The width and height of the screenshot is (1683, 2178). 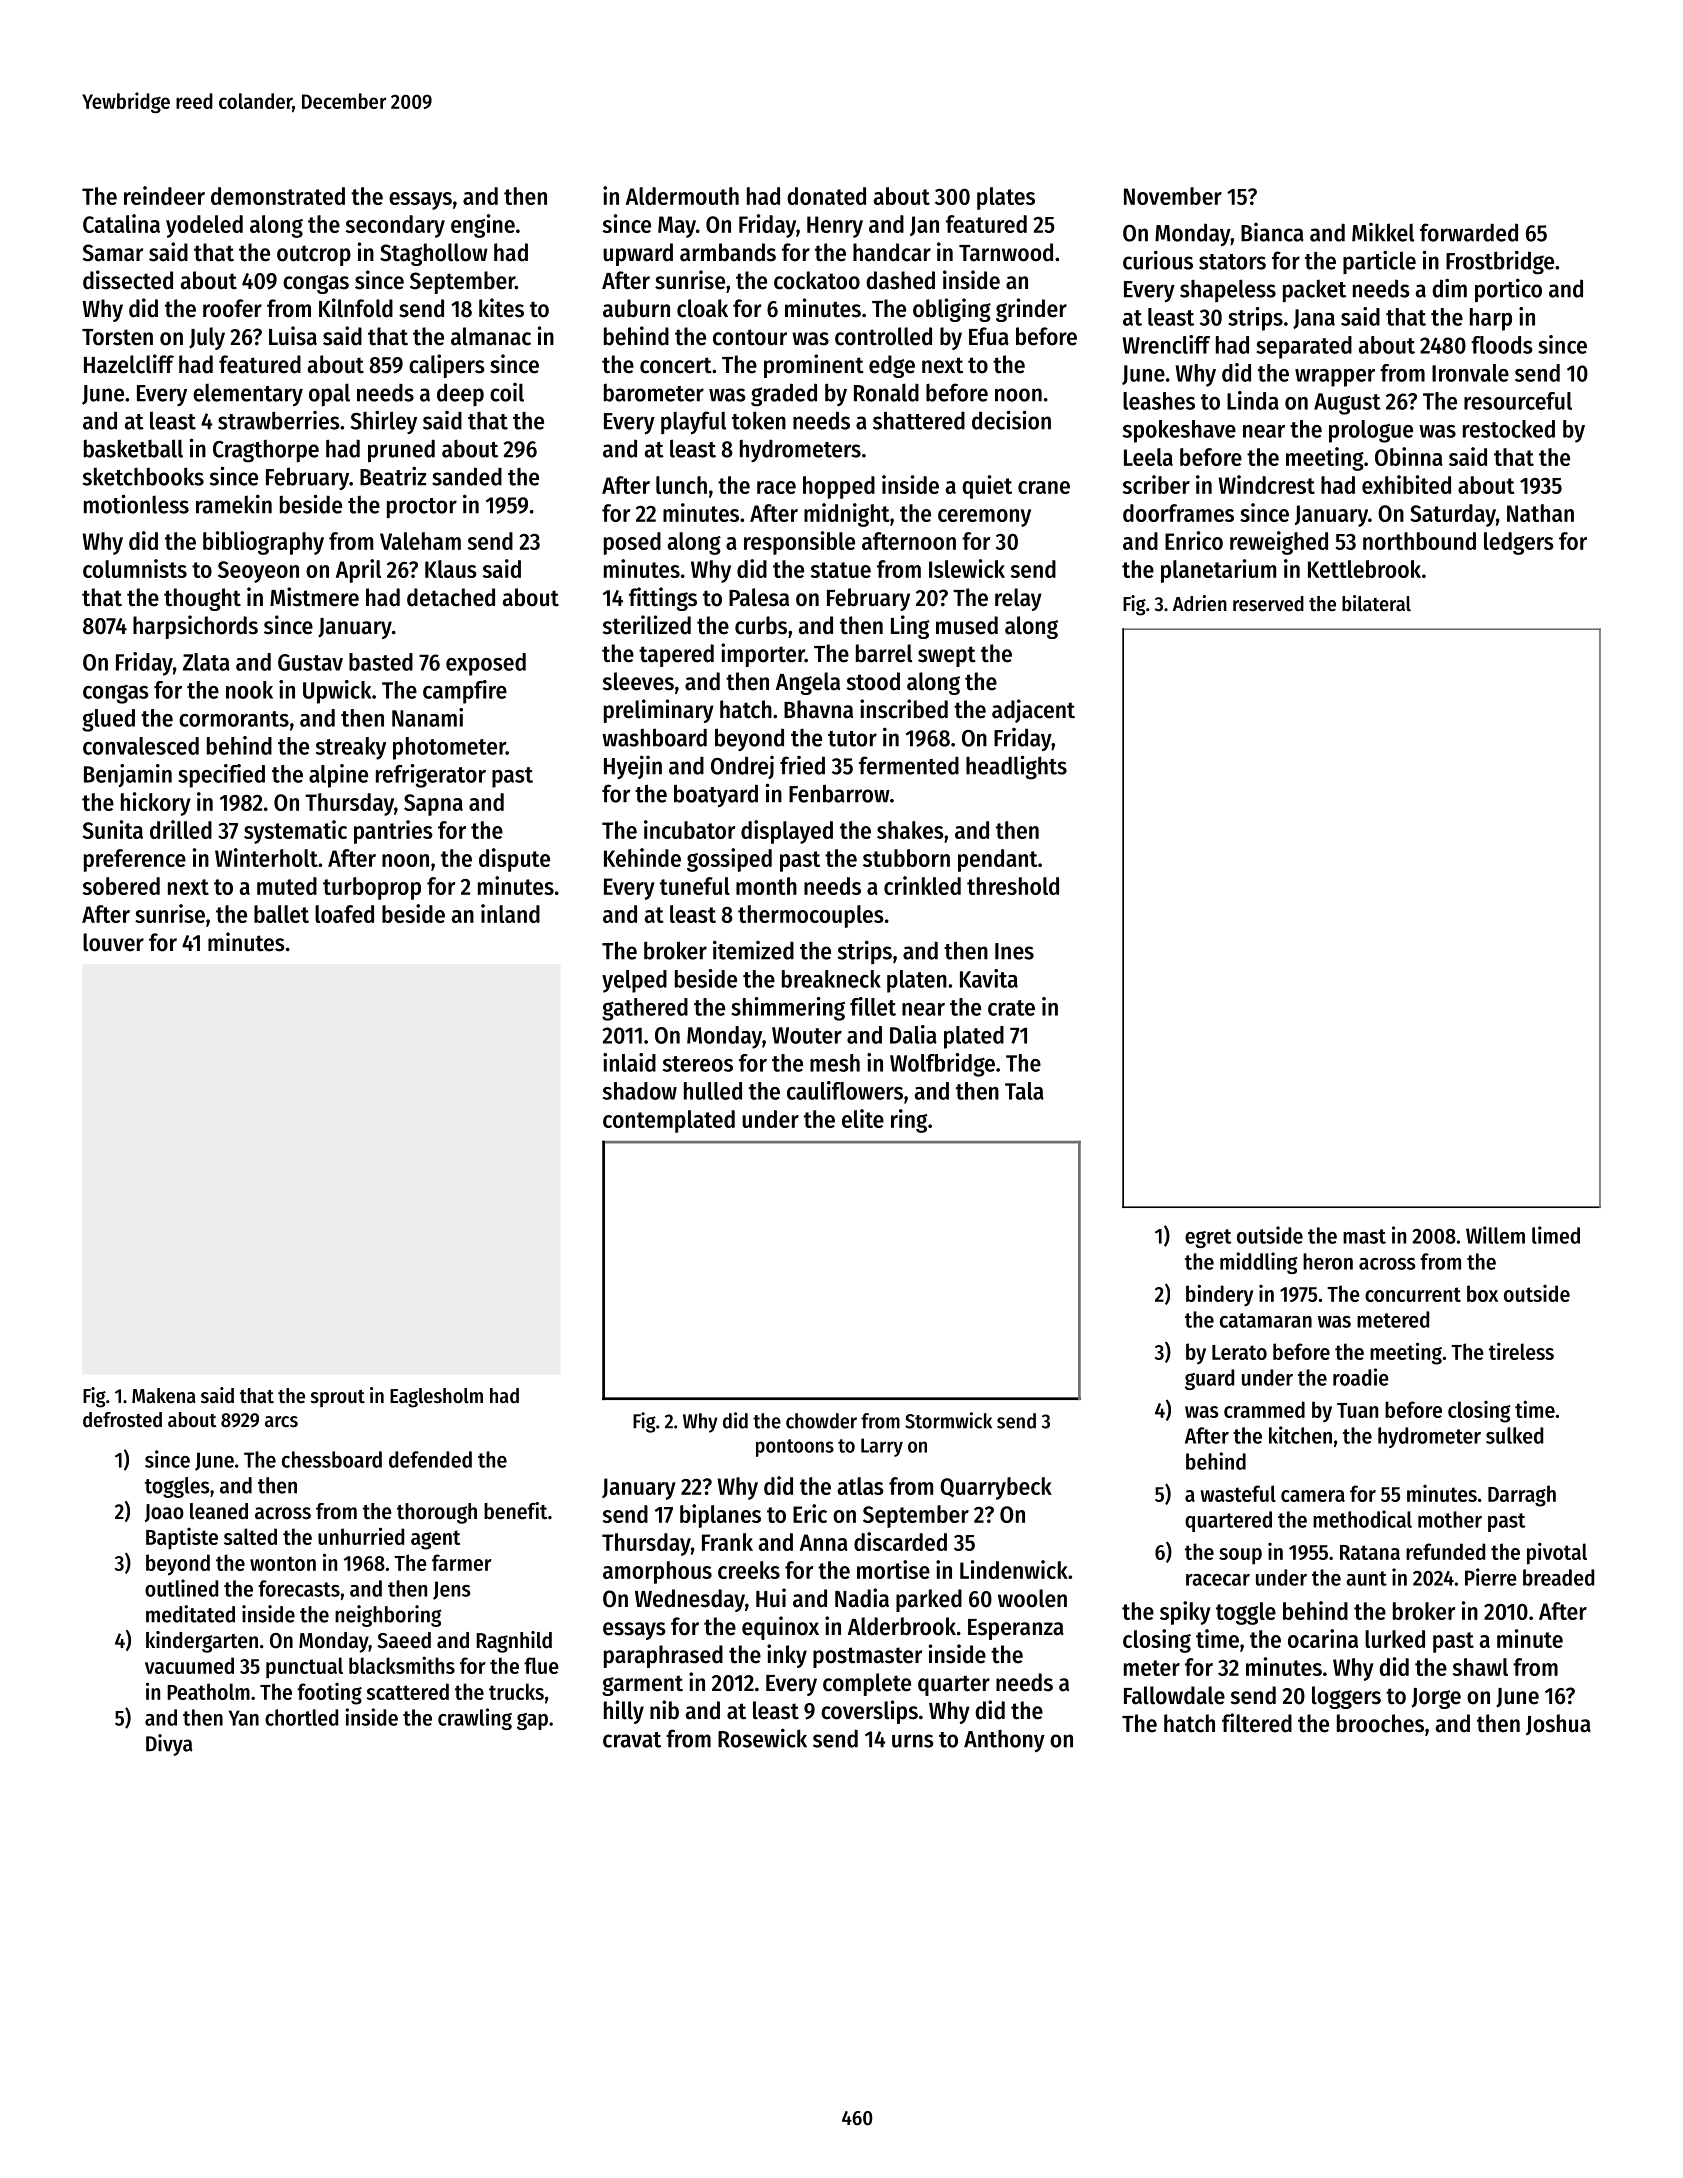 What do you see at coordinates (1209, 1379) in the screenshot?
I see `guard` at bounding box center [1209, 1379].
